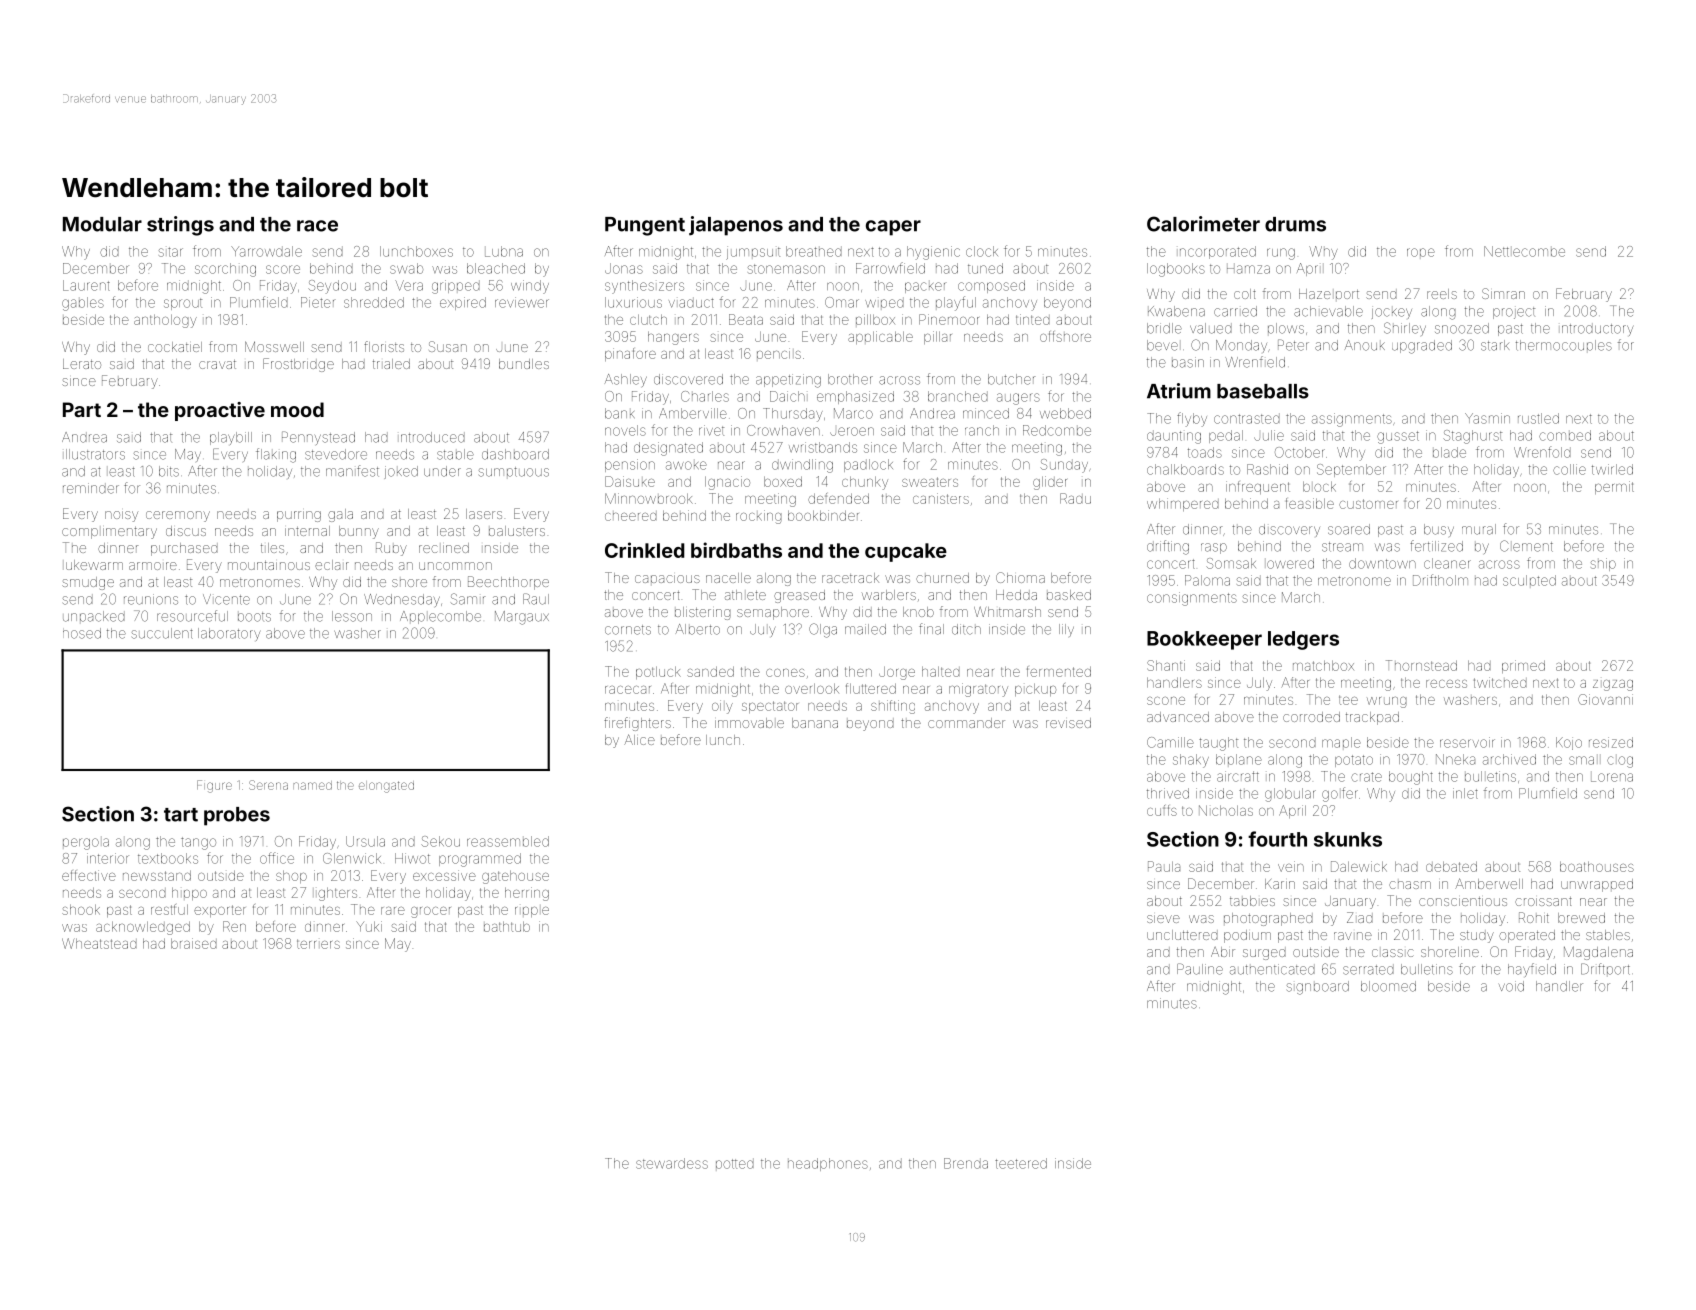 Image resolution: width=1696 pixels, height=1310 pixels. Describe the element at coordinates (340, 515) in the page. I see `gala` at that location.
